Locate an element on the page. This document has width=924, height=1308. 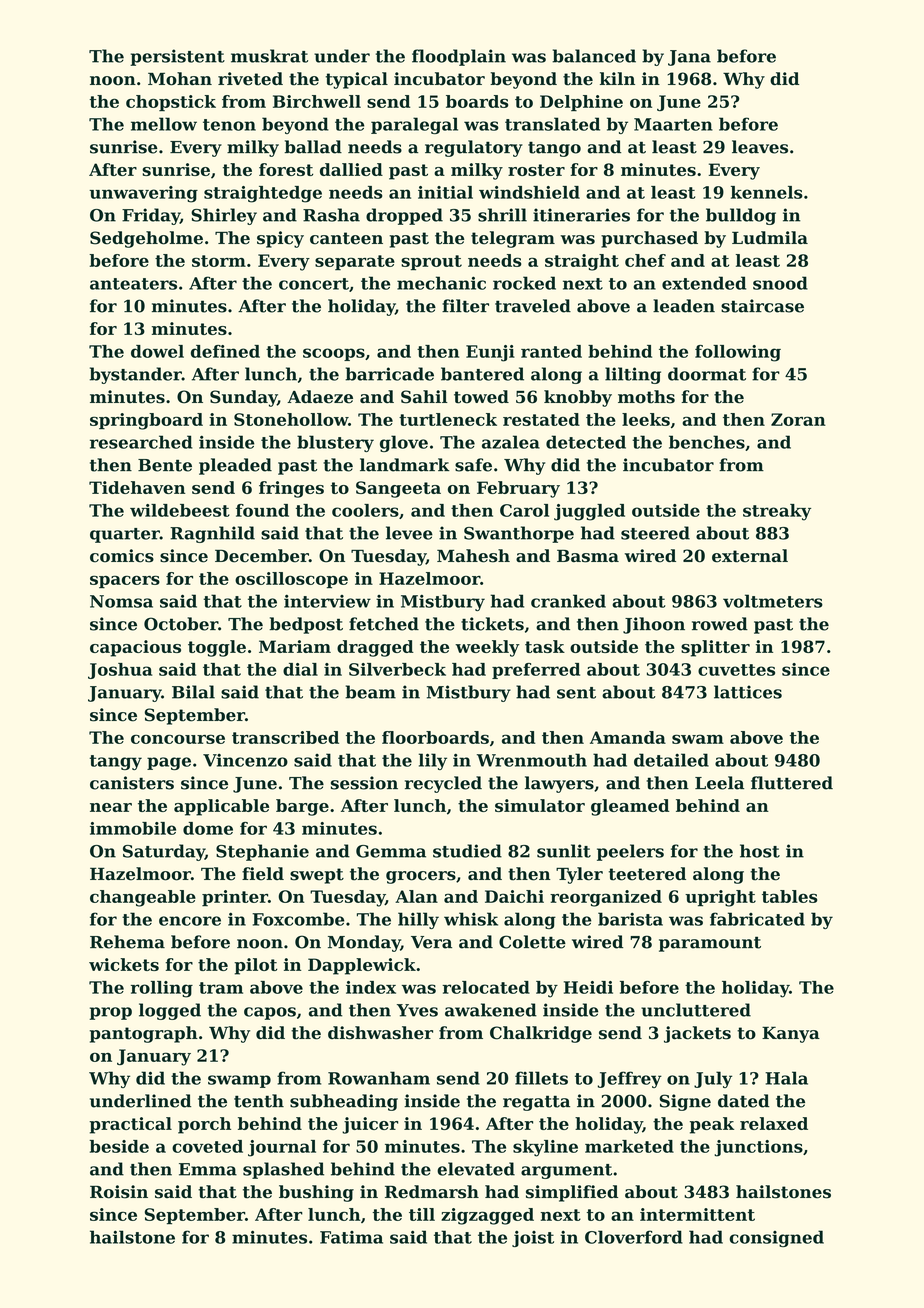
streaky is located at coordinates (777, 512).
